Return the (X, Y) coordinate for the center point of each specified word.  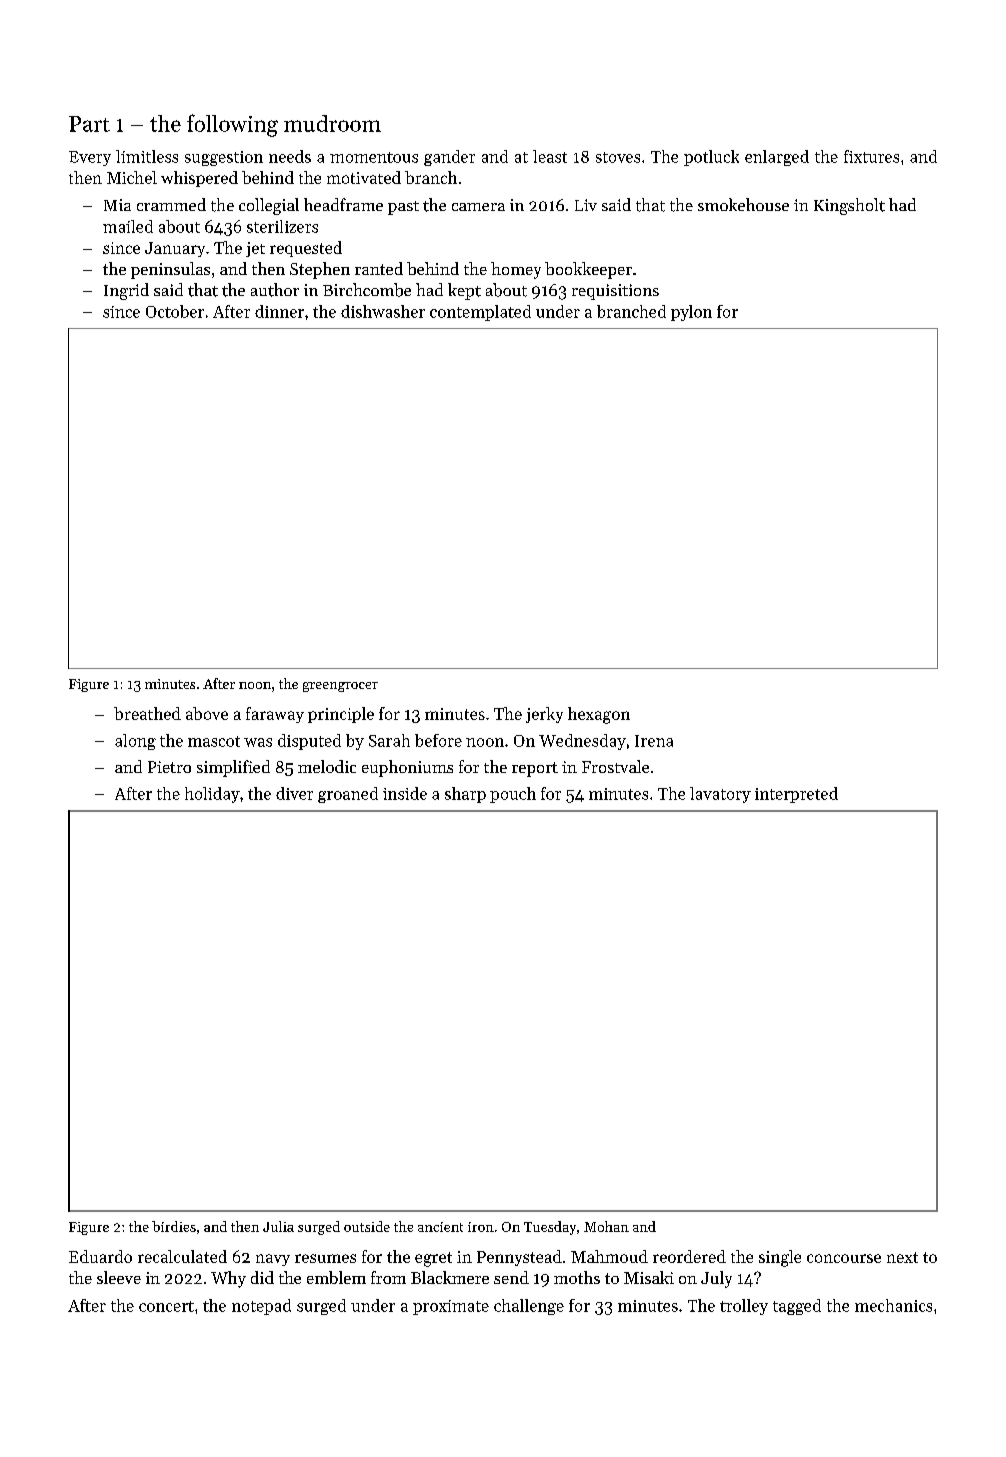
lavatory (720, 795)
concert (166, 1306)
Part (89, 124)
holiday (212, 795)
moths (577, 1277)
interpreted (796, 795)
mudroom (332, 123)
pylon (691, 313)
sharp (465, 795)
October (175, 311)
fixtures (871, 156)
